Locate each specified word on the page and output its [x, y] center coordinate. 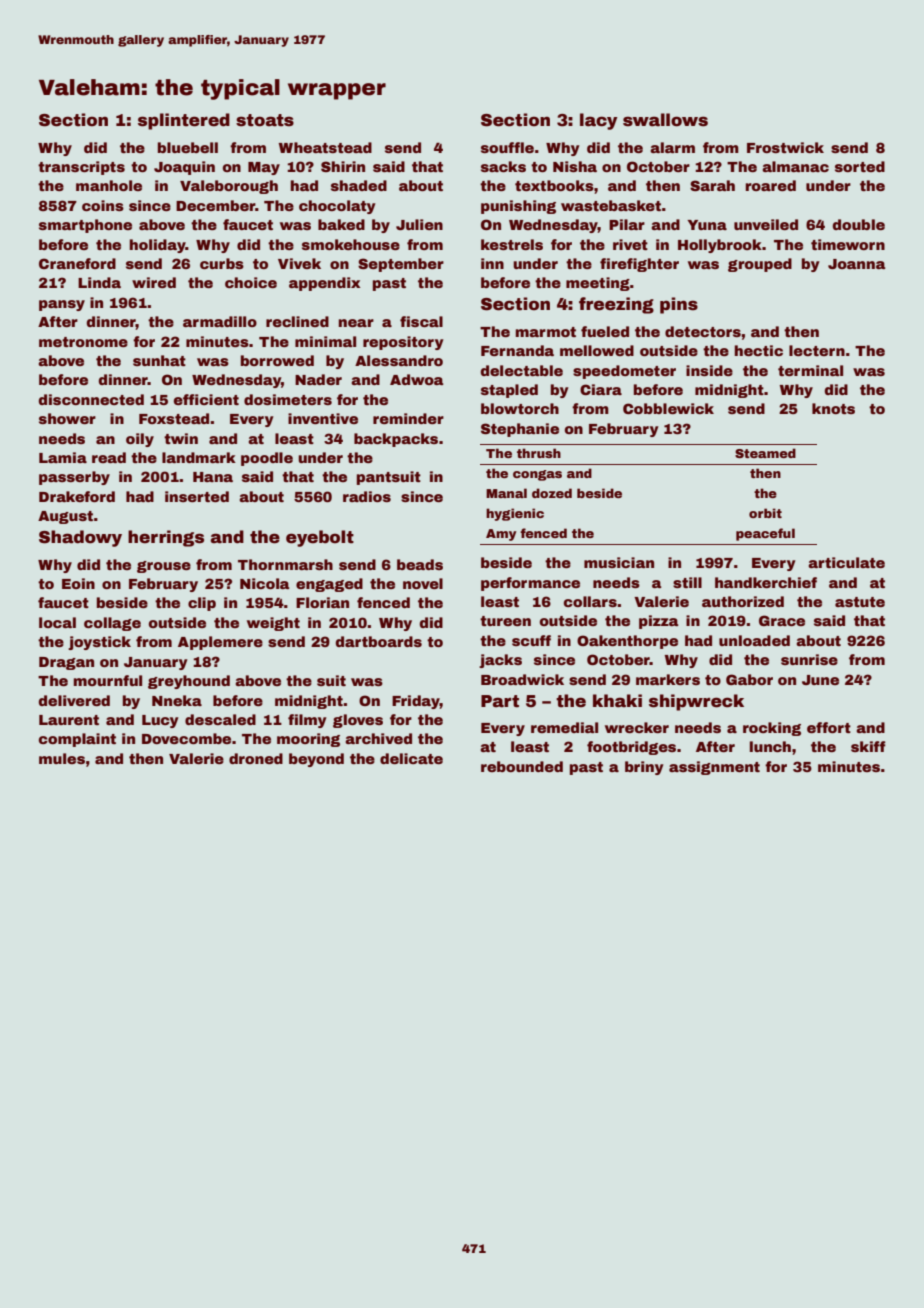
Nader [318, 379]
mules [62, 758]
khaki [617, 701]
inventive [323, 418]
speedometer [624, 372]
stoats [265, 120]
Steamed [765, 453]
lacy [599, 121]
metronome [83, 342]
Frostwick [785, 147]
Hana [213, 477]
